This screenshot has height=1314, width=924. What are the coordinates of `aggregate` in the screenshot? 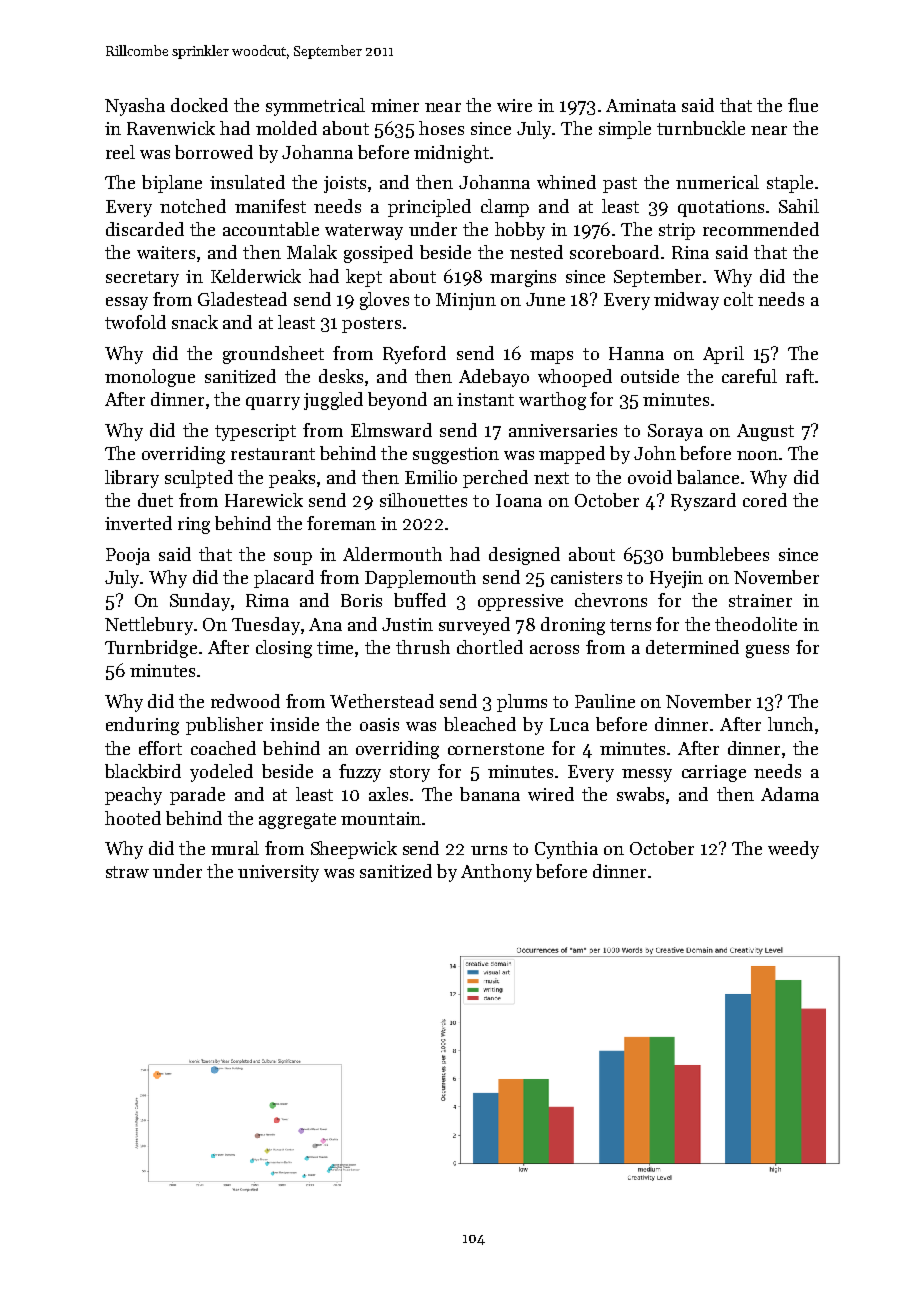 It's located at (297, 821).
